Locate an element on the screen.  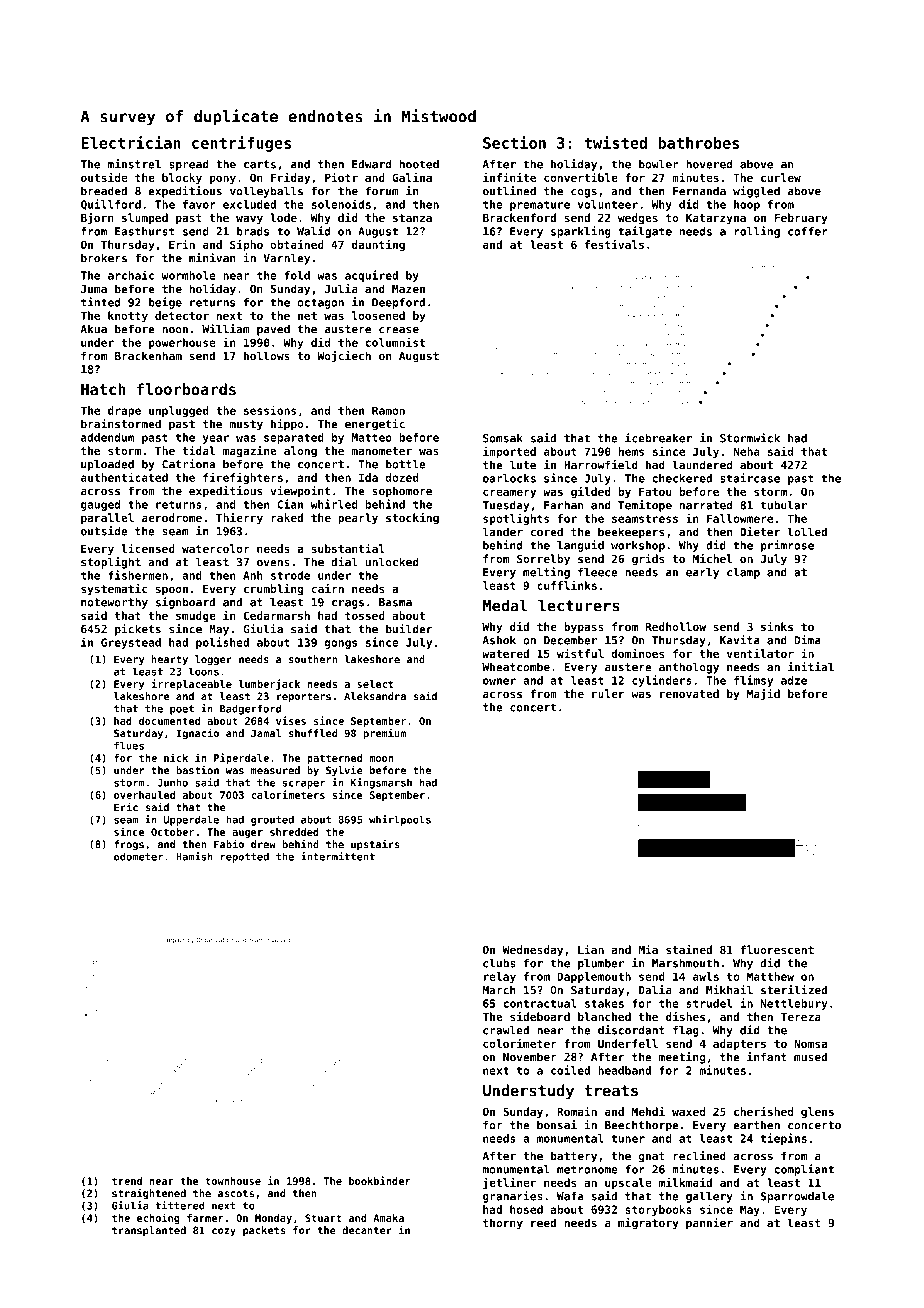
ovens is located at coordinates (273, 563).
